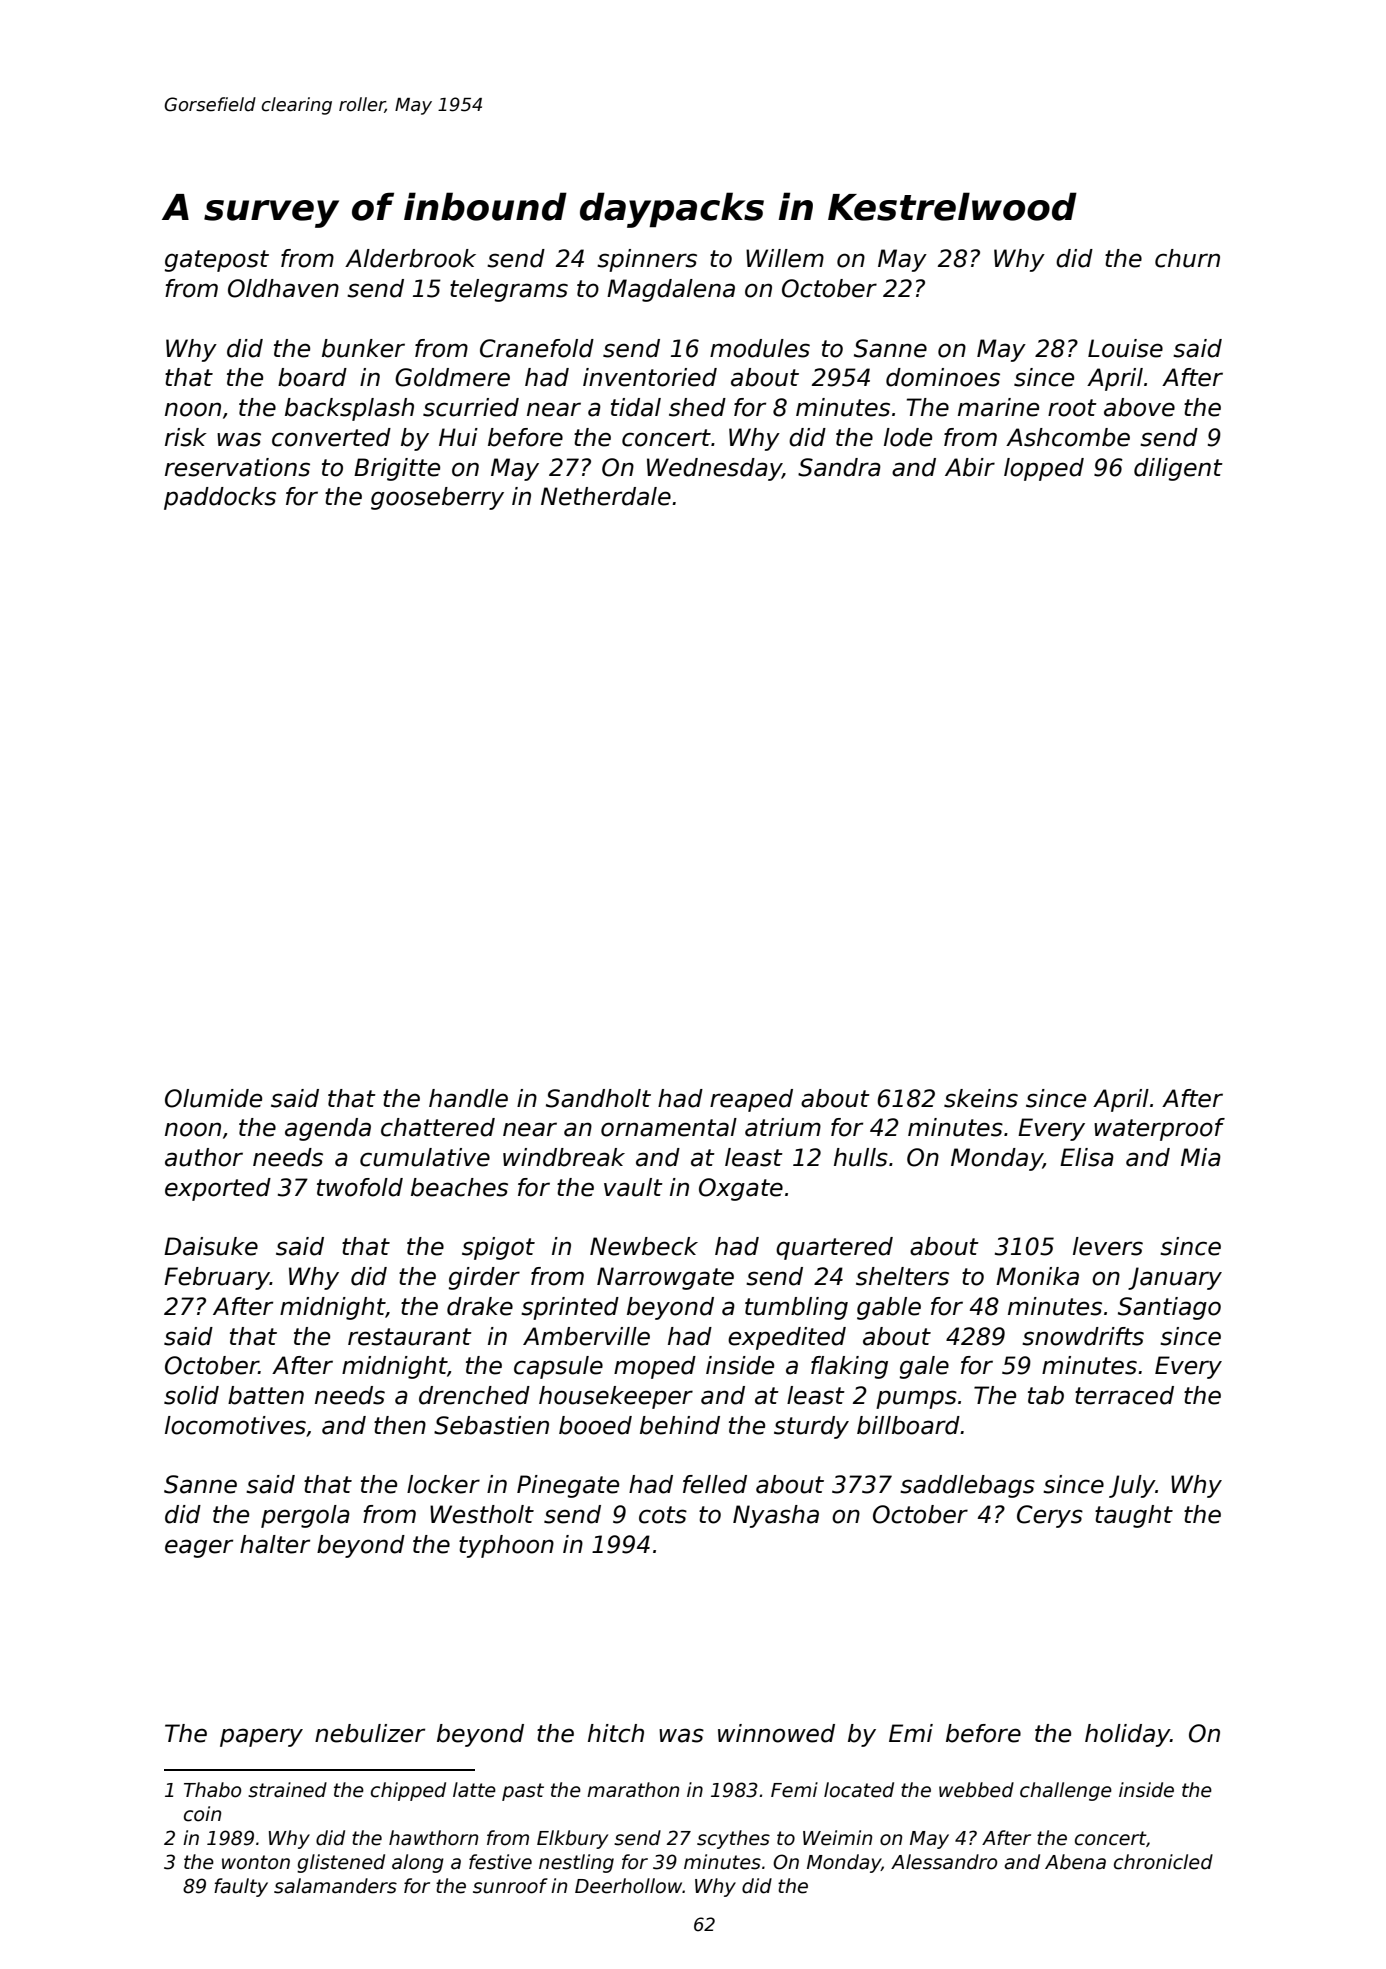 The width and height of the screenshot is (1386, 1969). I want to click on Mia, so click(1201, 1157).
